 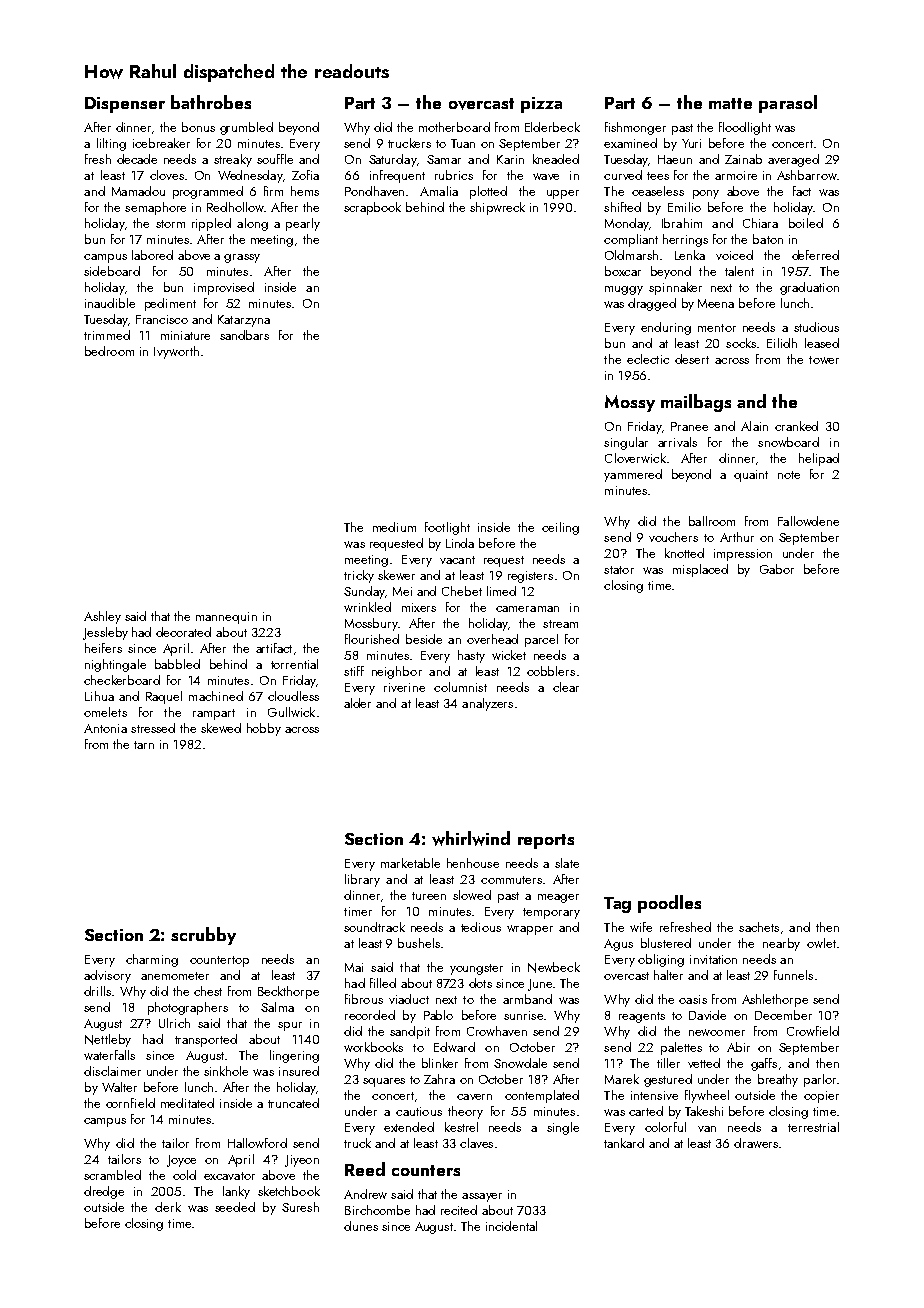 I want to click on Mossy, so click(x=630, y=403).
